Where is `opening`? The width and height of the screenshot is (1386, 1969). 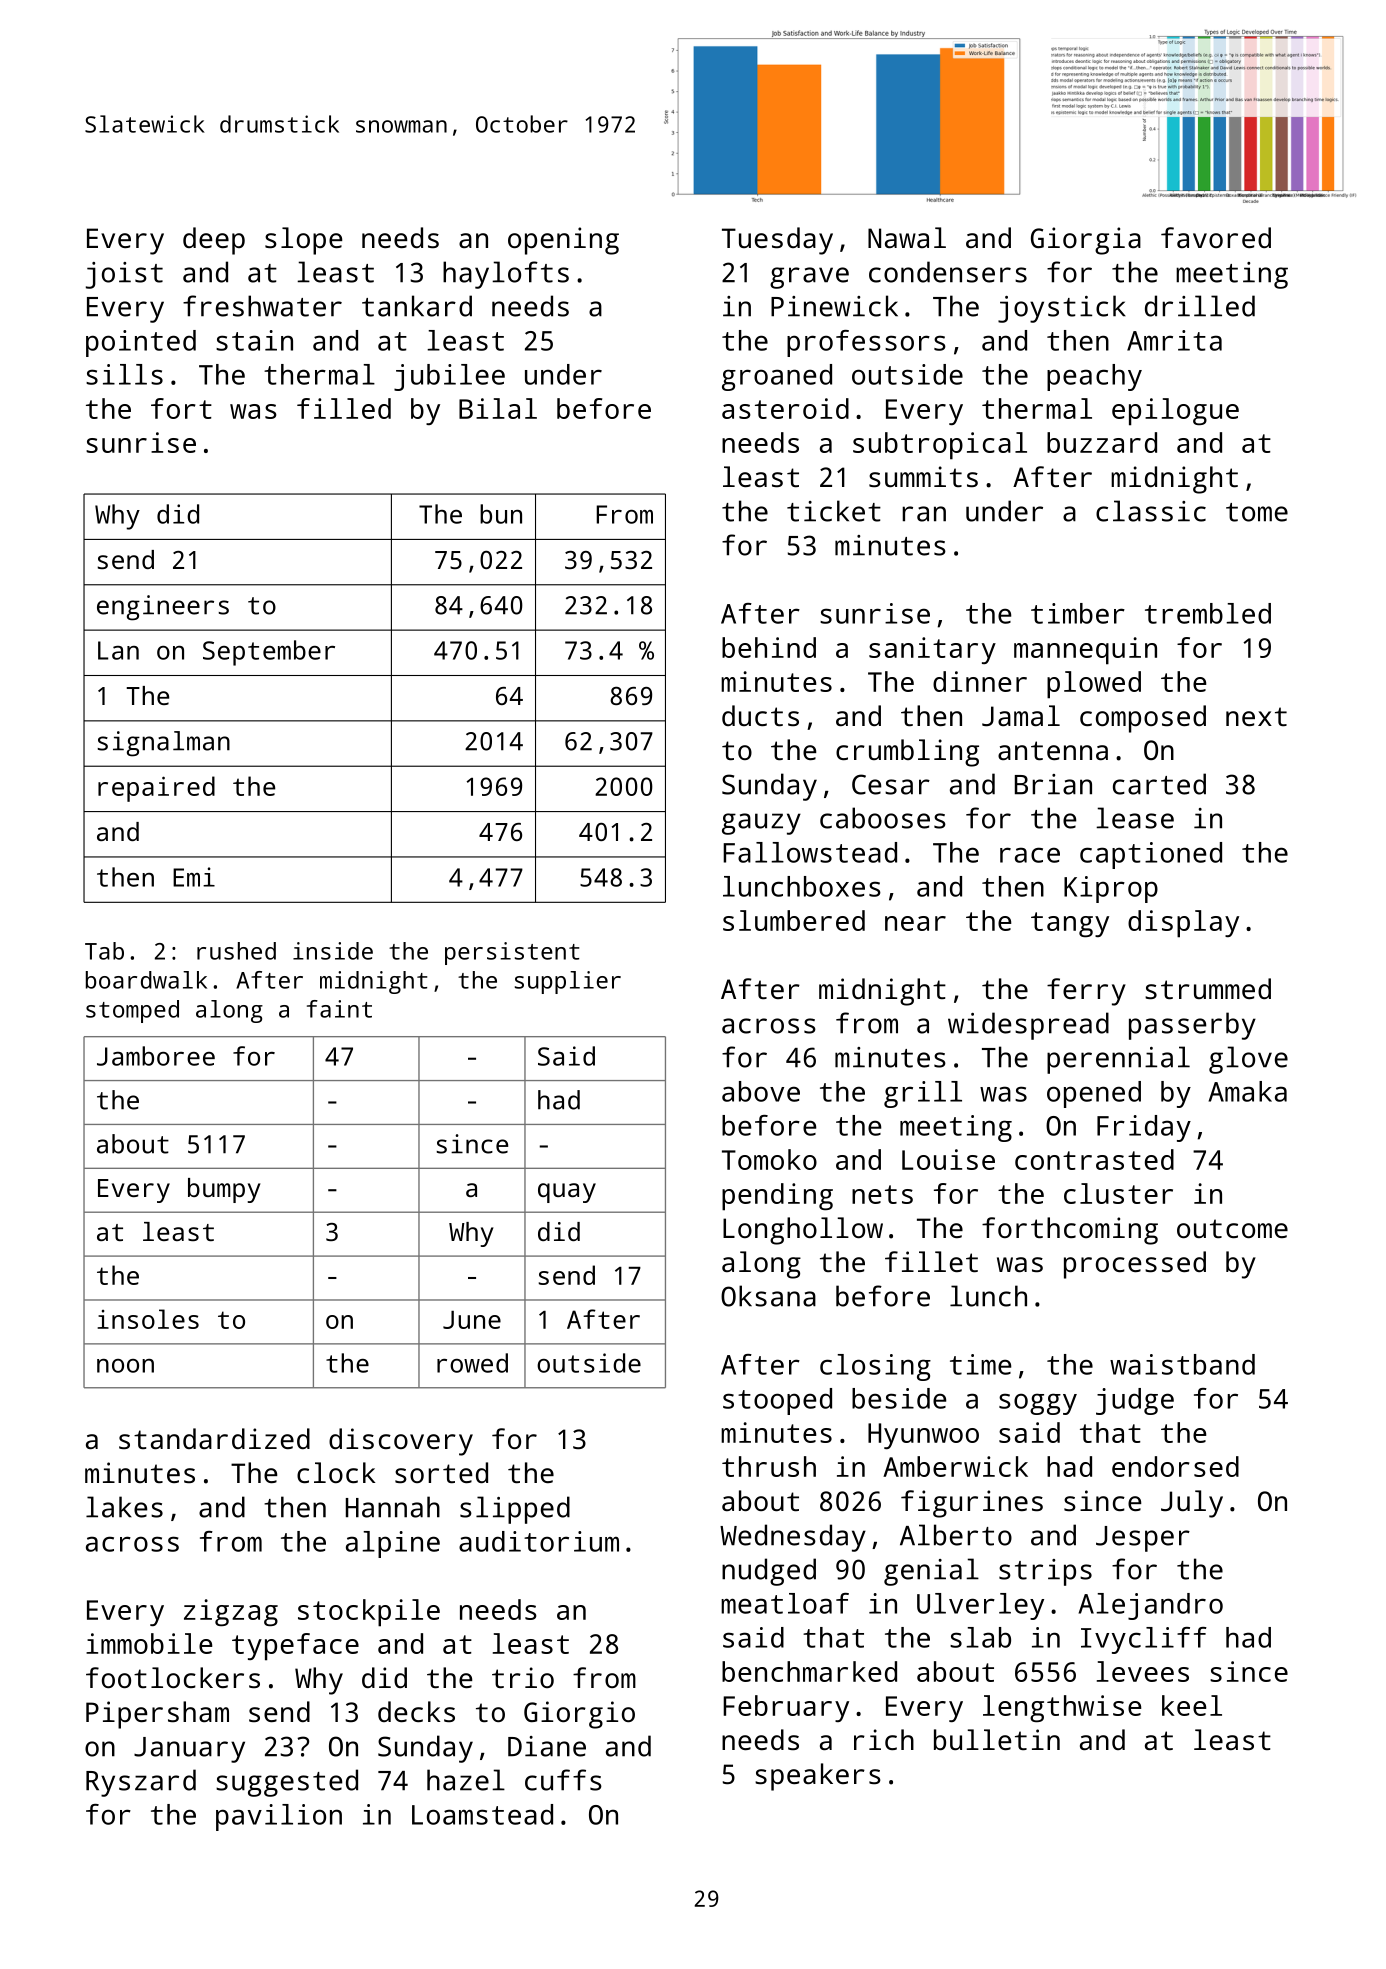 opening is located at coordinates (563, 241).
